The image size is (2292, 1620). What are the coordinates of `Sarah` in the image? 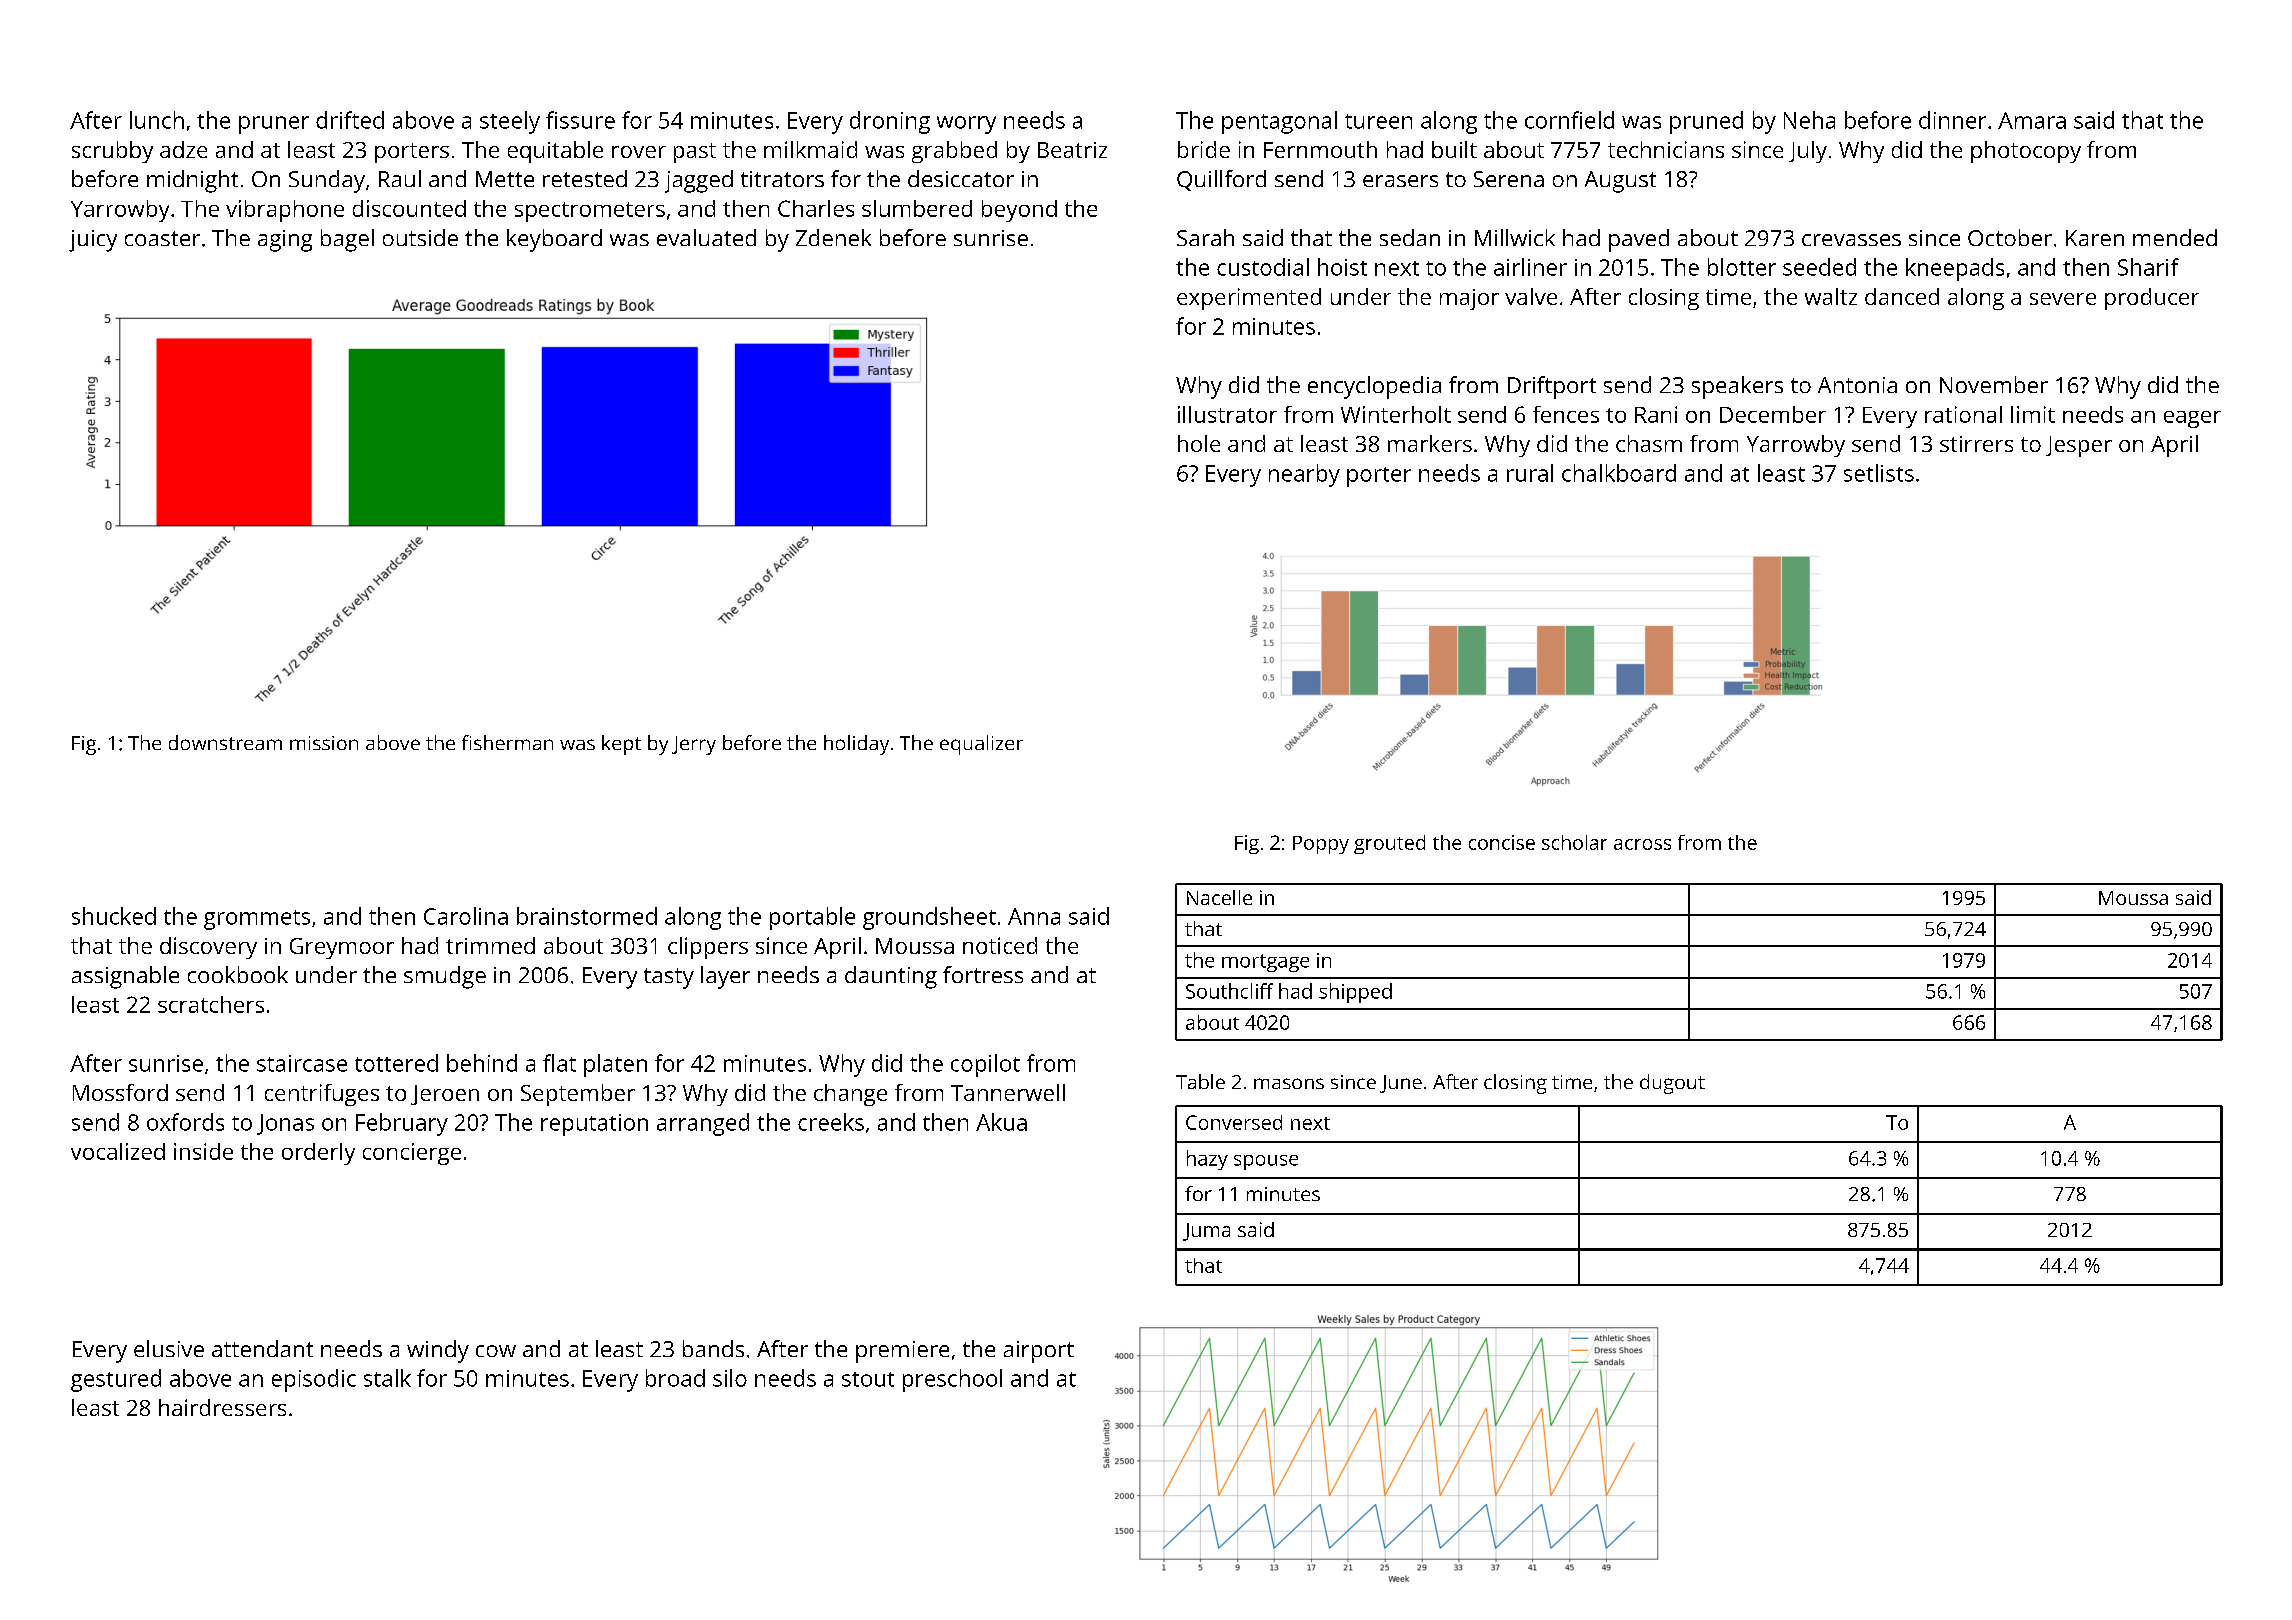 It's located at (1205, 237).
